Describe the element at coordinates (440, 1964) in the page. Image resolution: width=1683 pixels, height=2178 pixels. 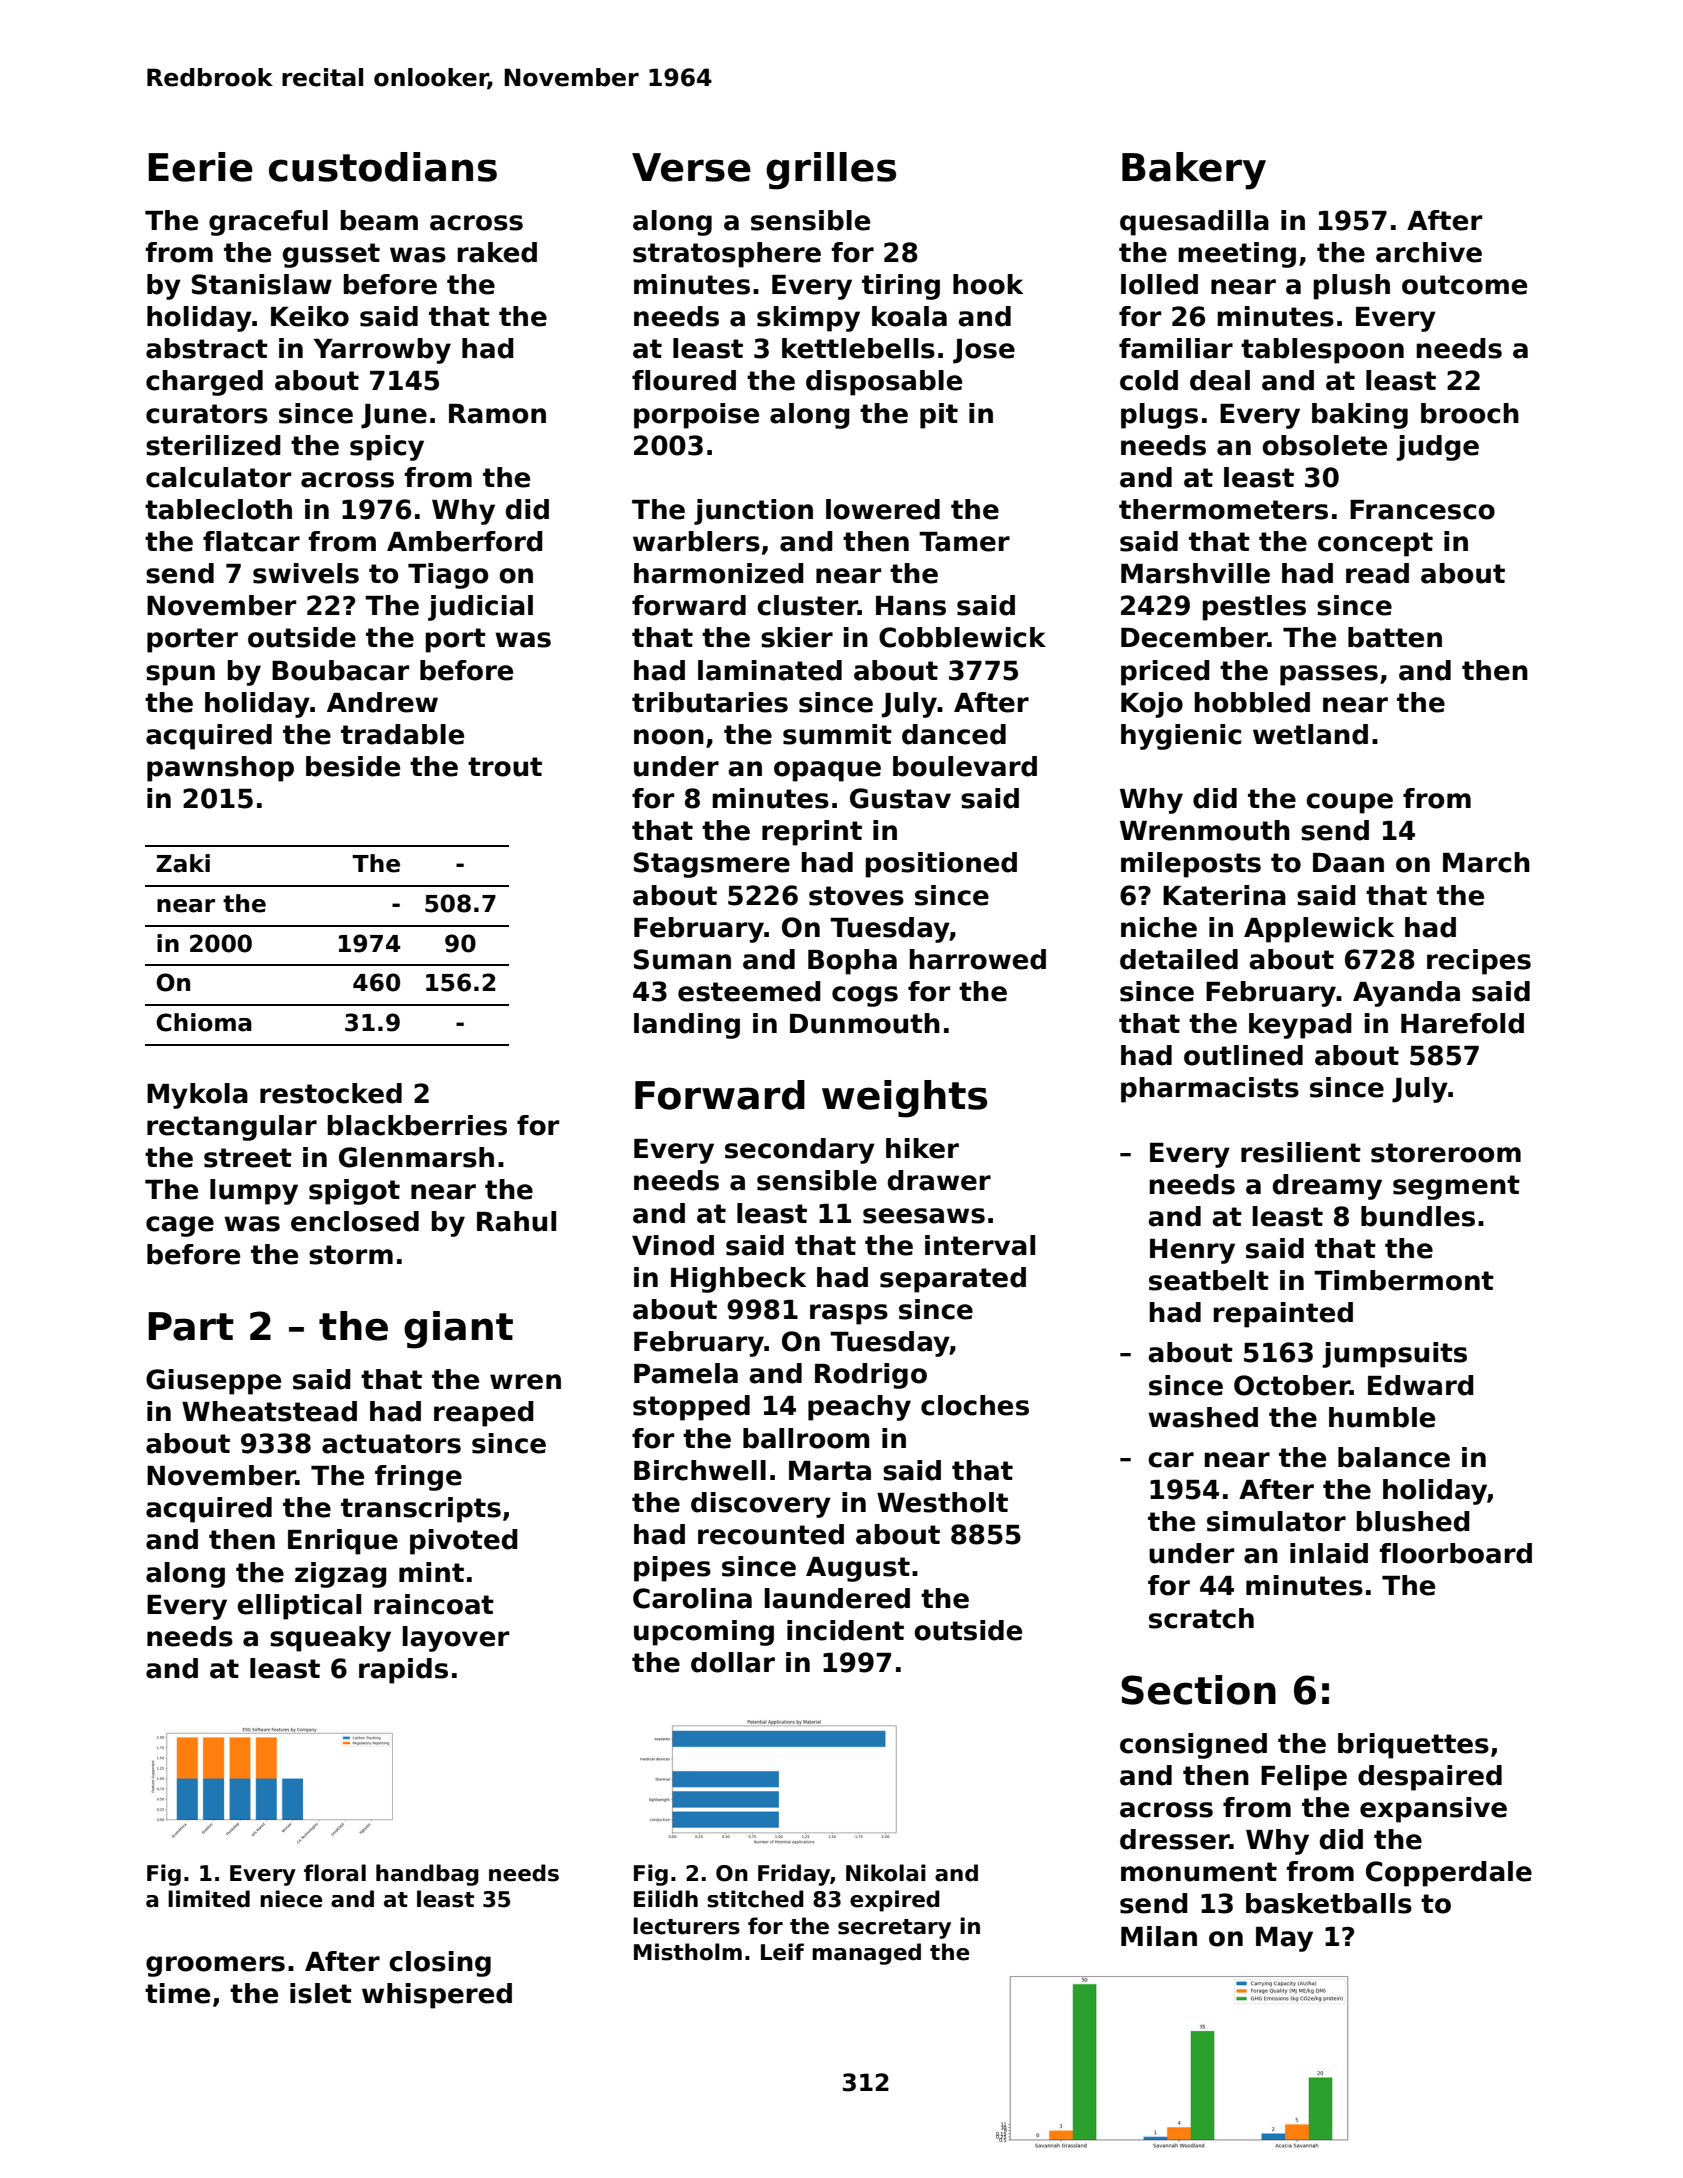
I see `closing` at that location.
